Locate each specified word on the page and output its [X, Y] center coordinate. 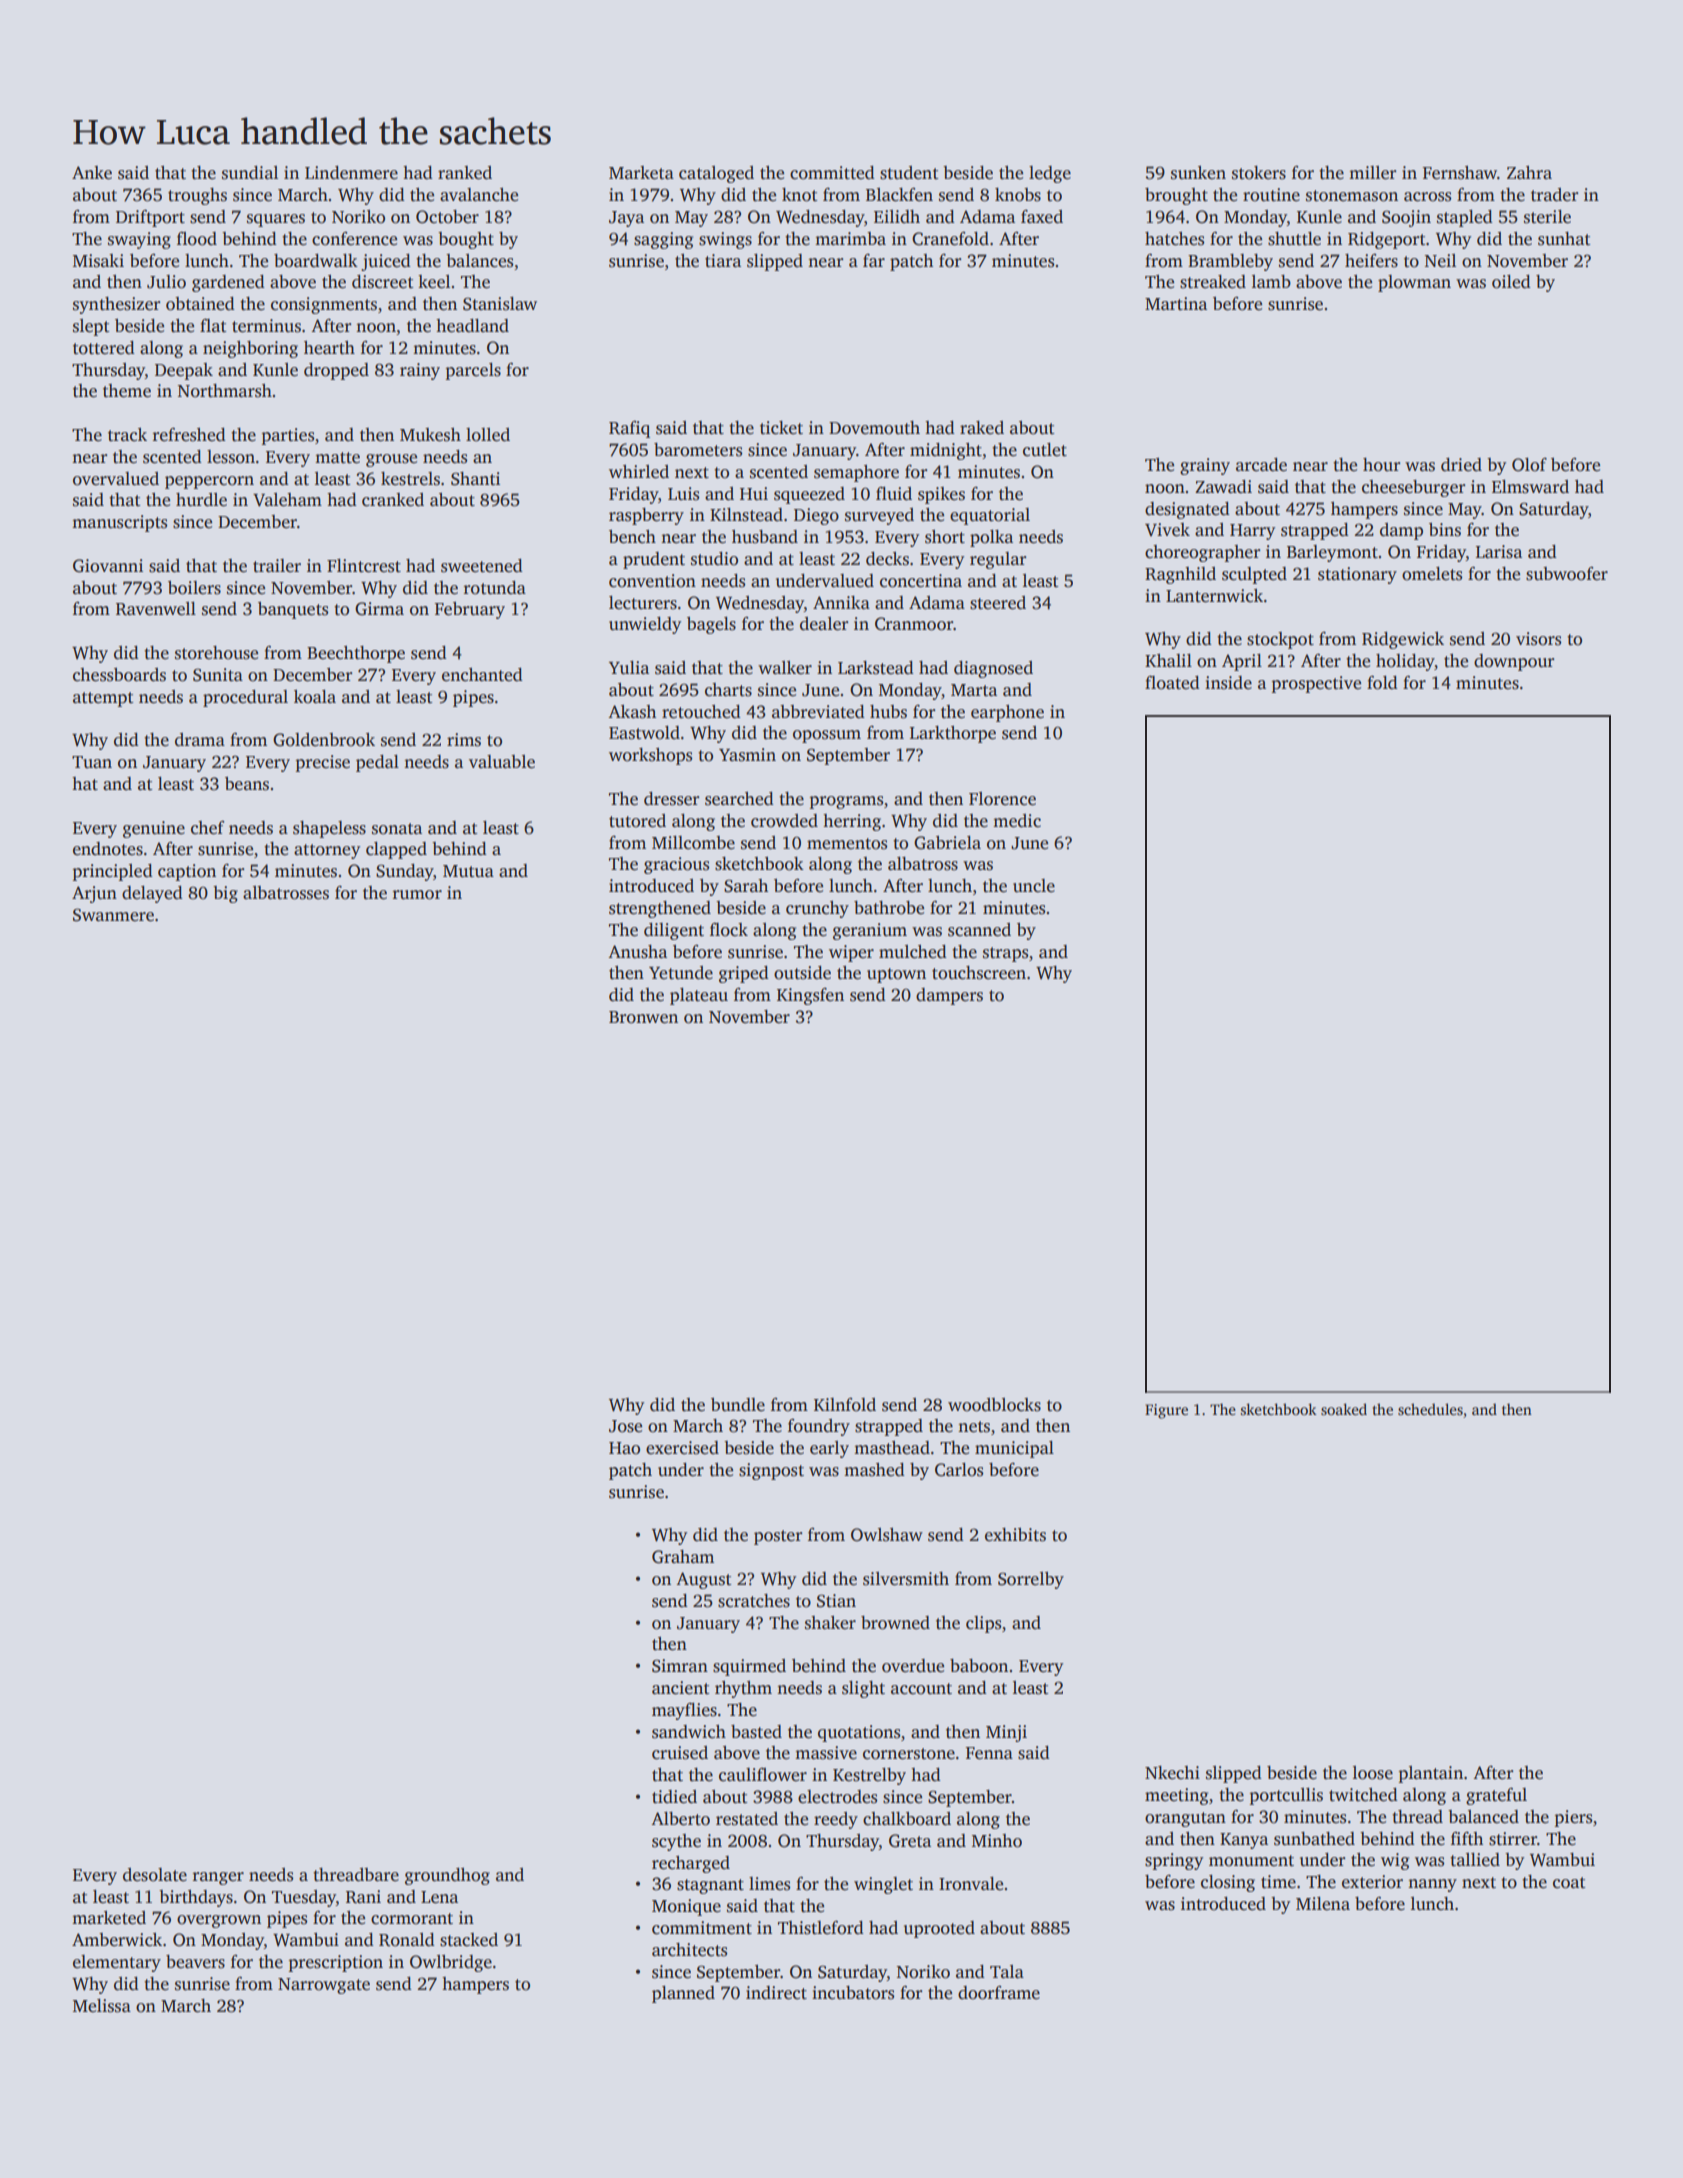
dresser [671, 799]
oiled [1511, 282]
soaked [1344, 1409]
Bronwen [643, 1017]
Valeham [287, 500]
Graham [683, 1557]
